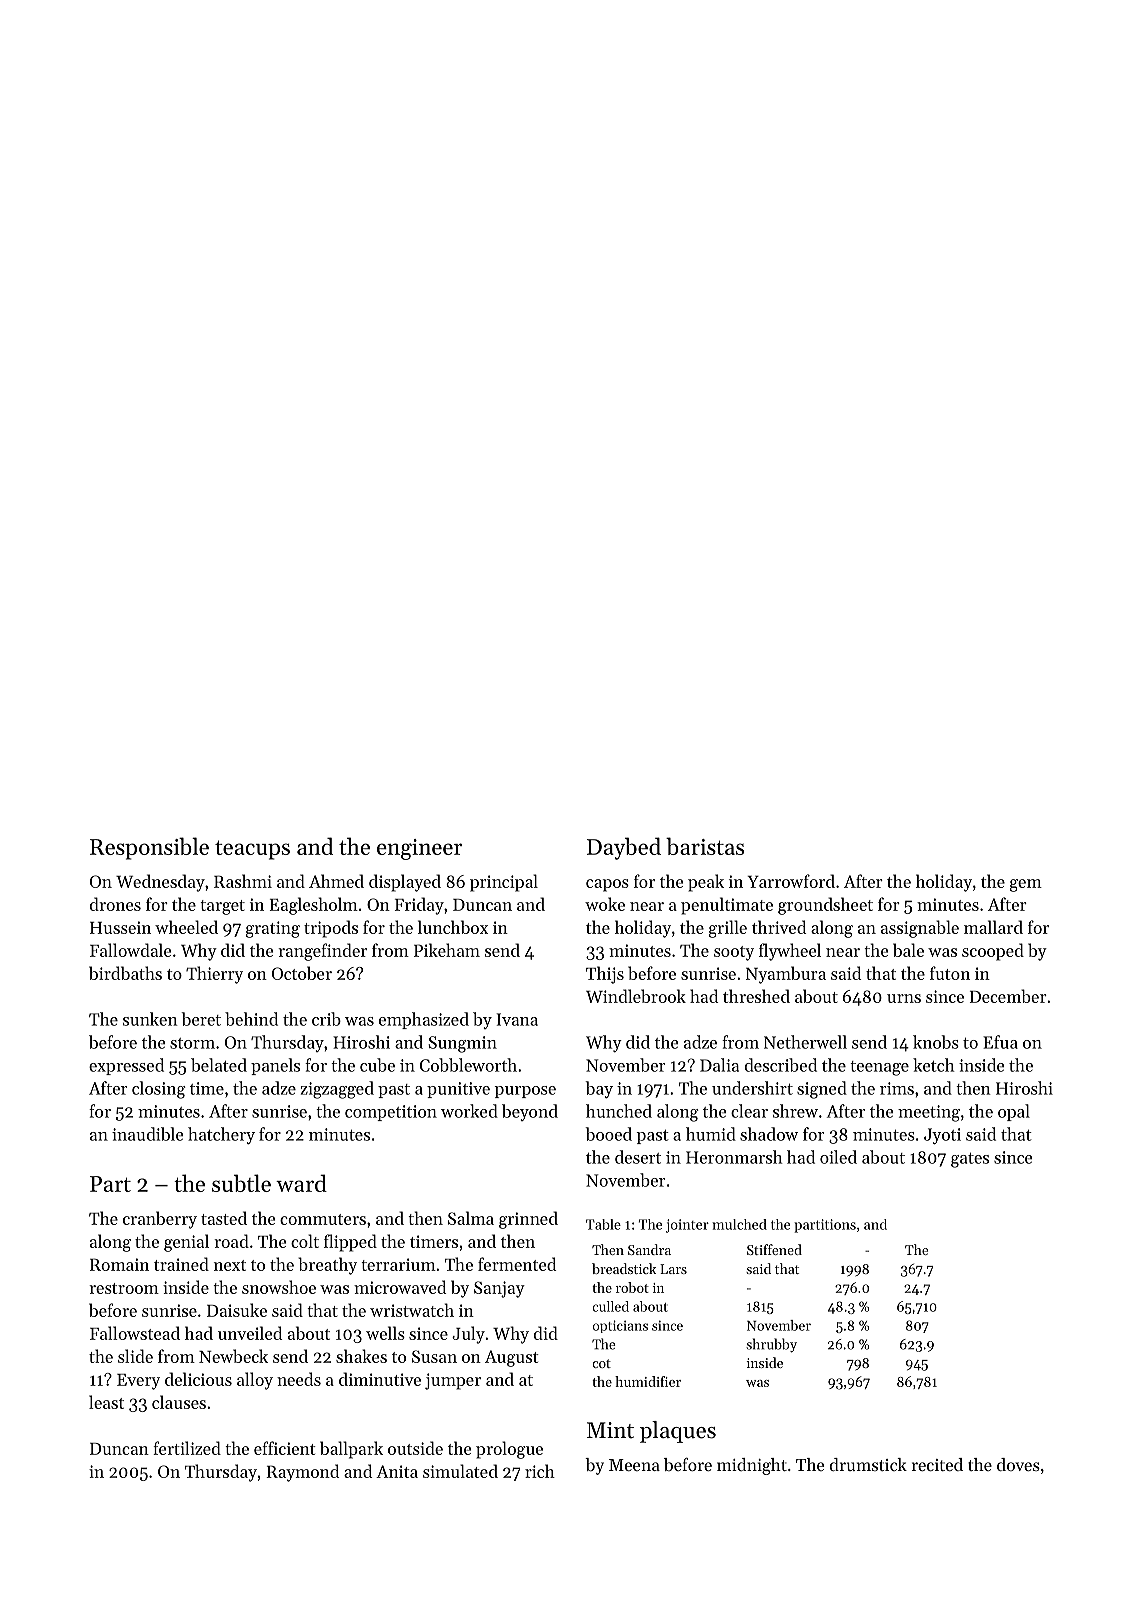  Describe the element at coordinates (771, 1345) in the document. I see `shrubby` at that location.
